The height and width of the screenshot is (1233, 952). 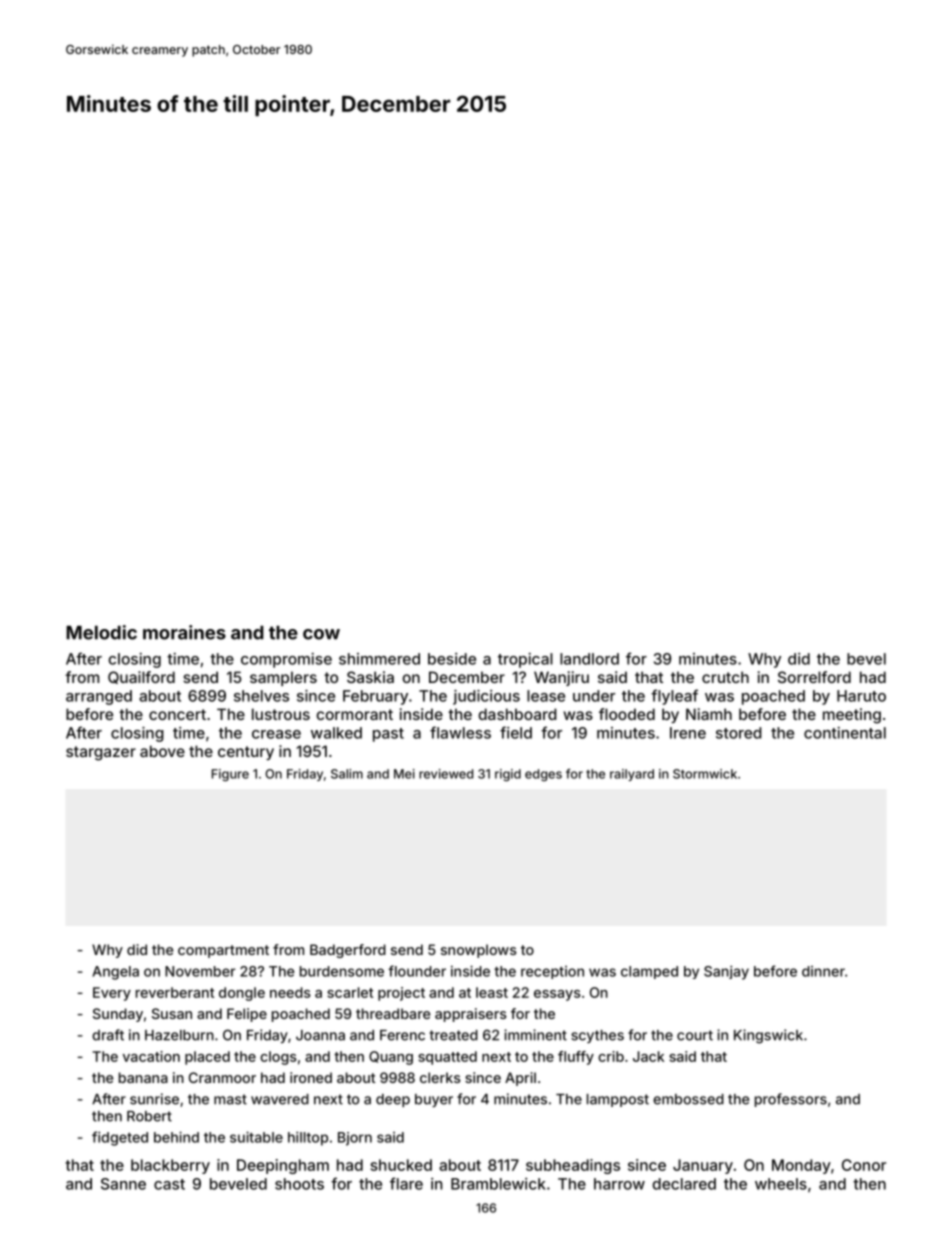 I want to click on dinner, so click(x=823, y=971).
